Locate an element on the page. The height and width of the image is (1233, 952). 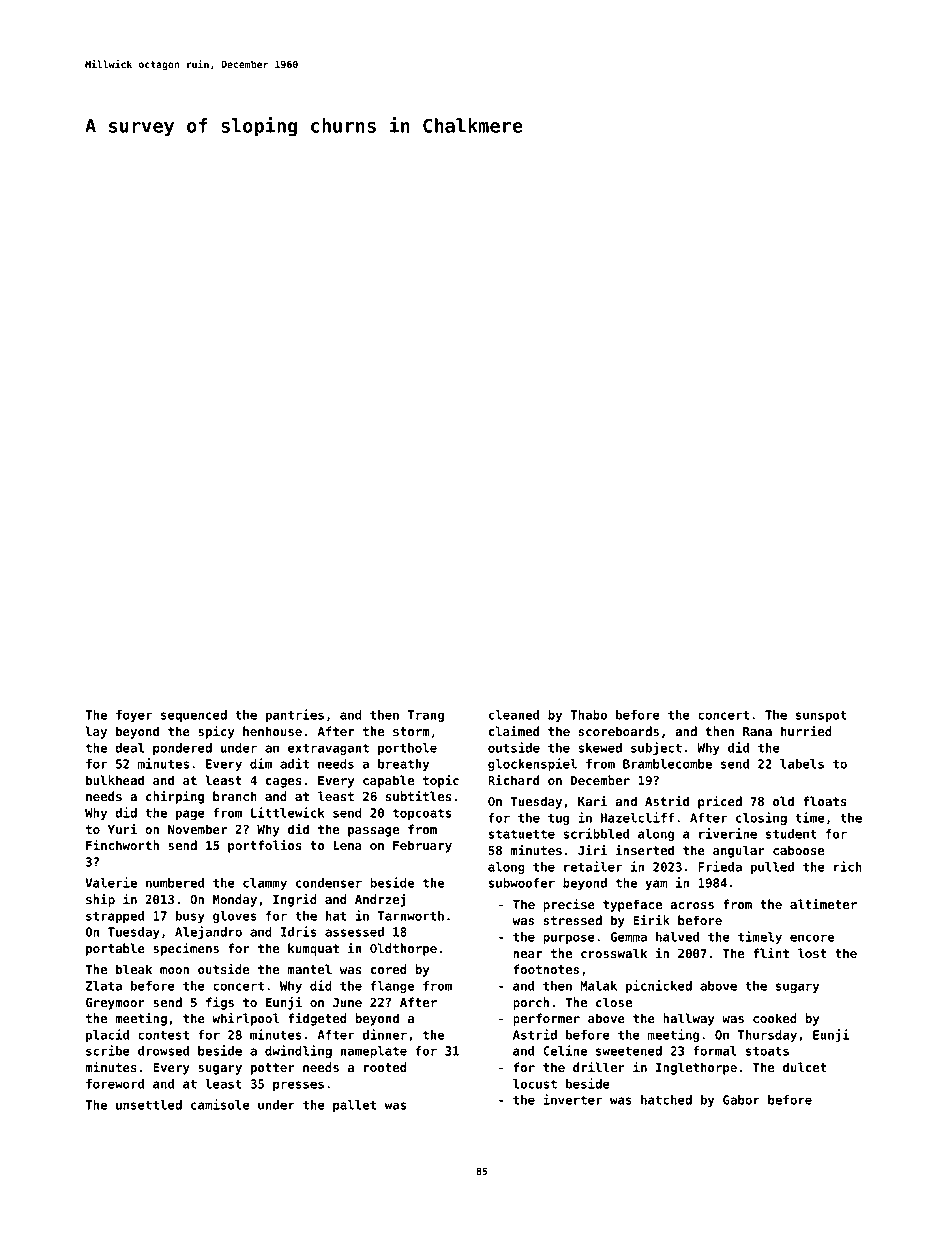
chirping is located at coordinates (175, 797).
